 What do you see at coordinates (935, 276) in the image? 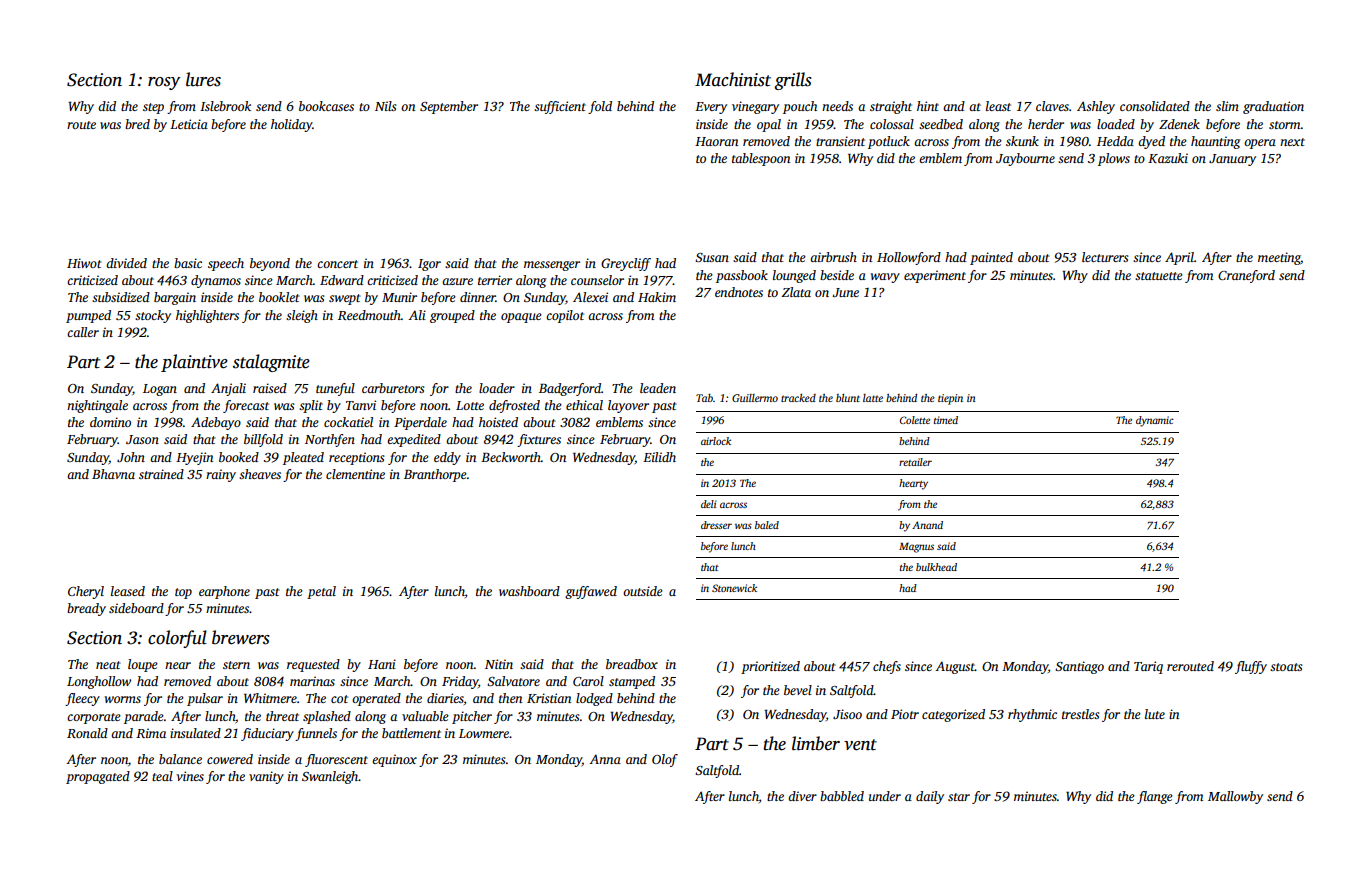
I see `experiment` at bounding box center [935, 276].
